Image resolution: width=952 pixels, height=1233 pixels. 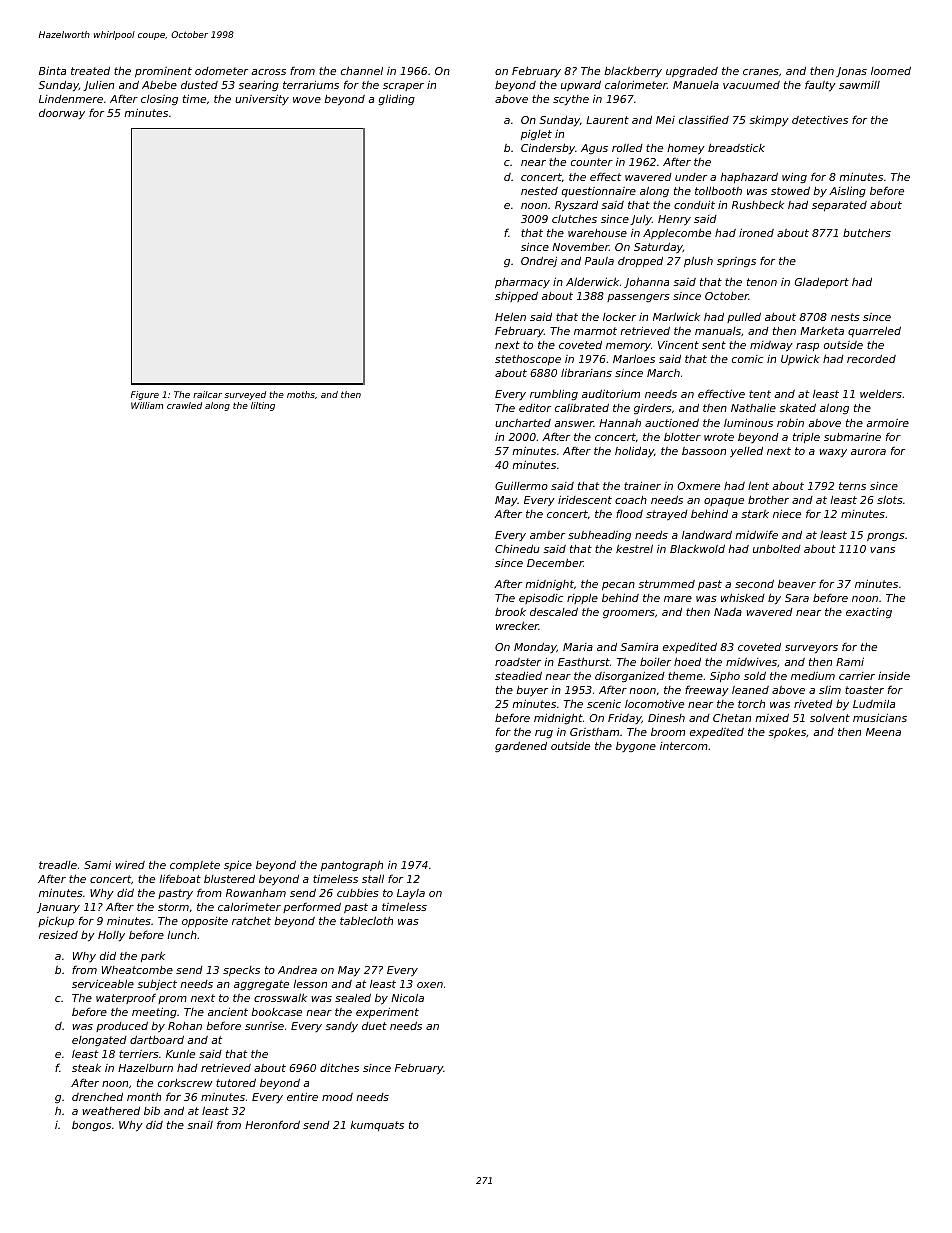 What do you see at coordinates (883, 732) in the image?
I see `Meena` at bounding box center [883, 732].
